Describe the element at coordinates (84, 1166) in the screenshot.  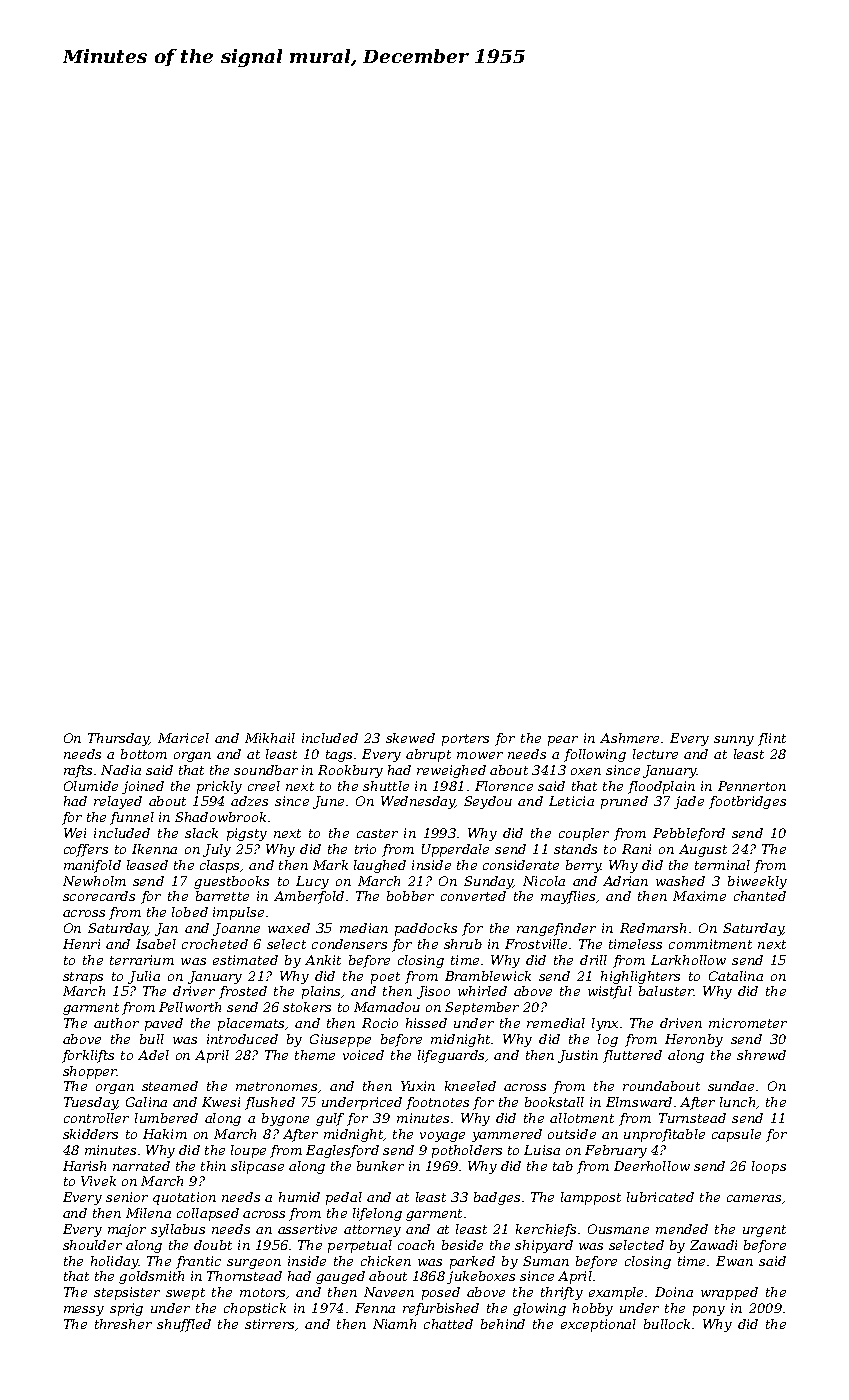
I see `Harish` at that location.
